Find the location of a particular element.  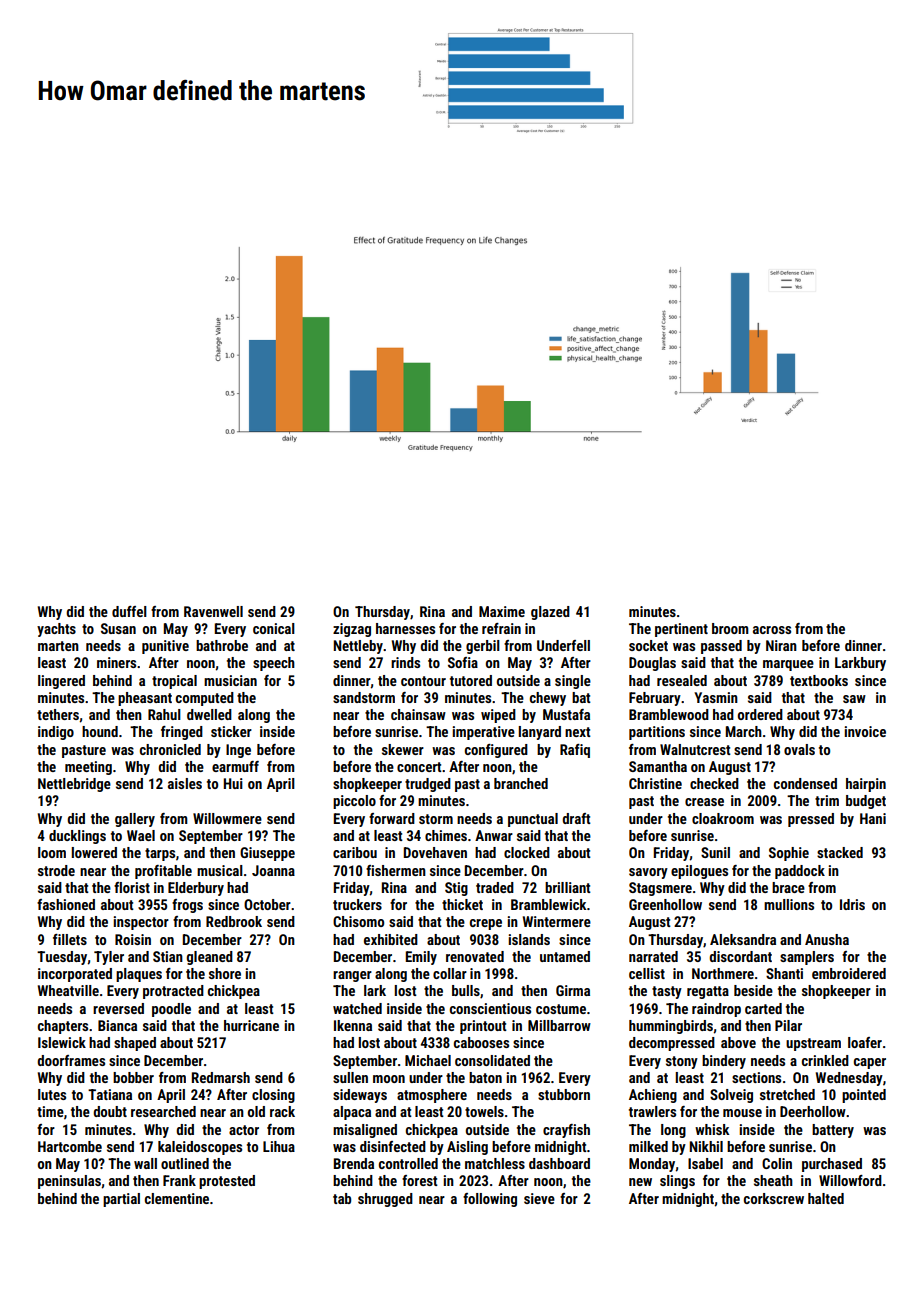

Chisomo is located at coordinates (358, 921).
